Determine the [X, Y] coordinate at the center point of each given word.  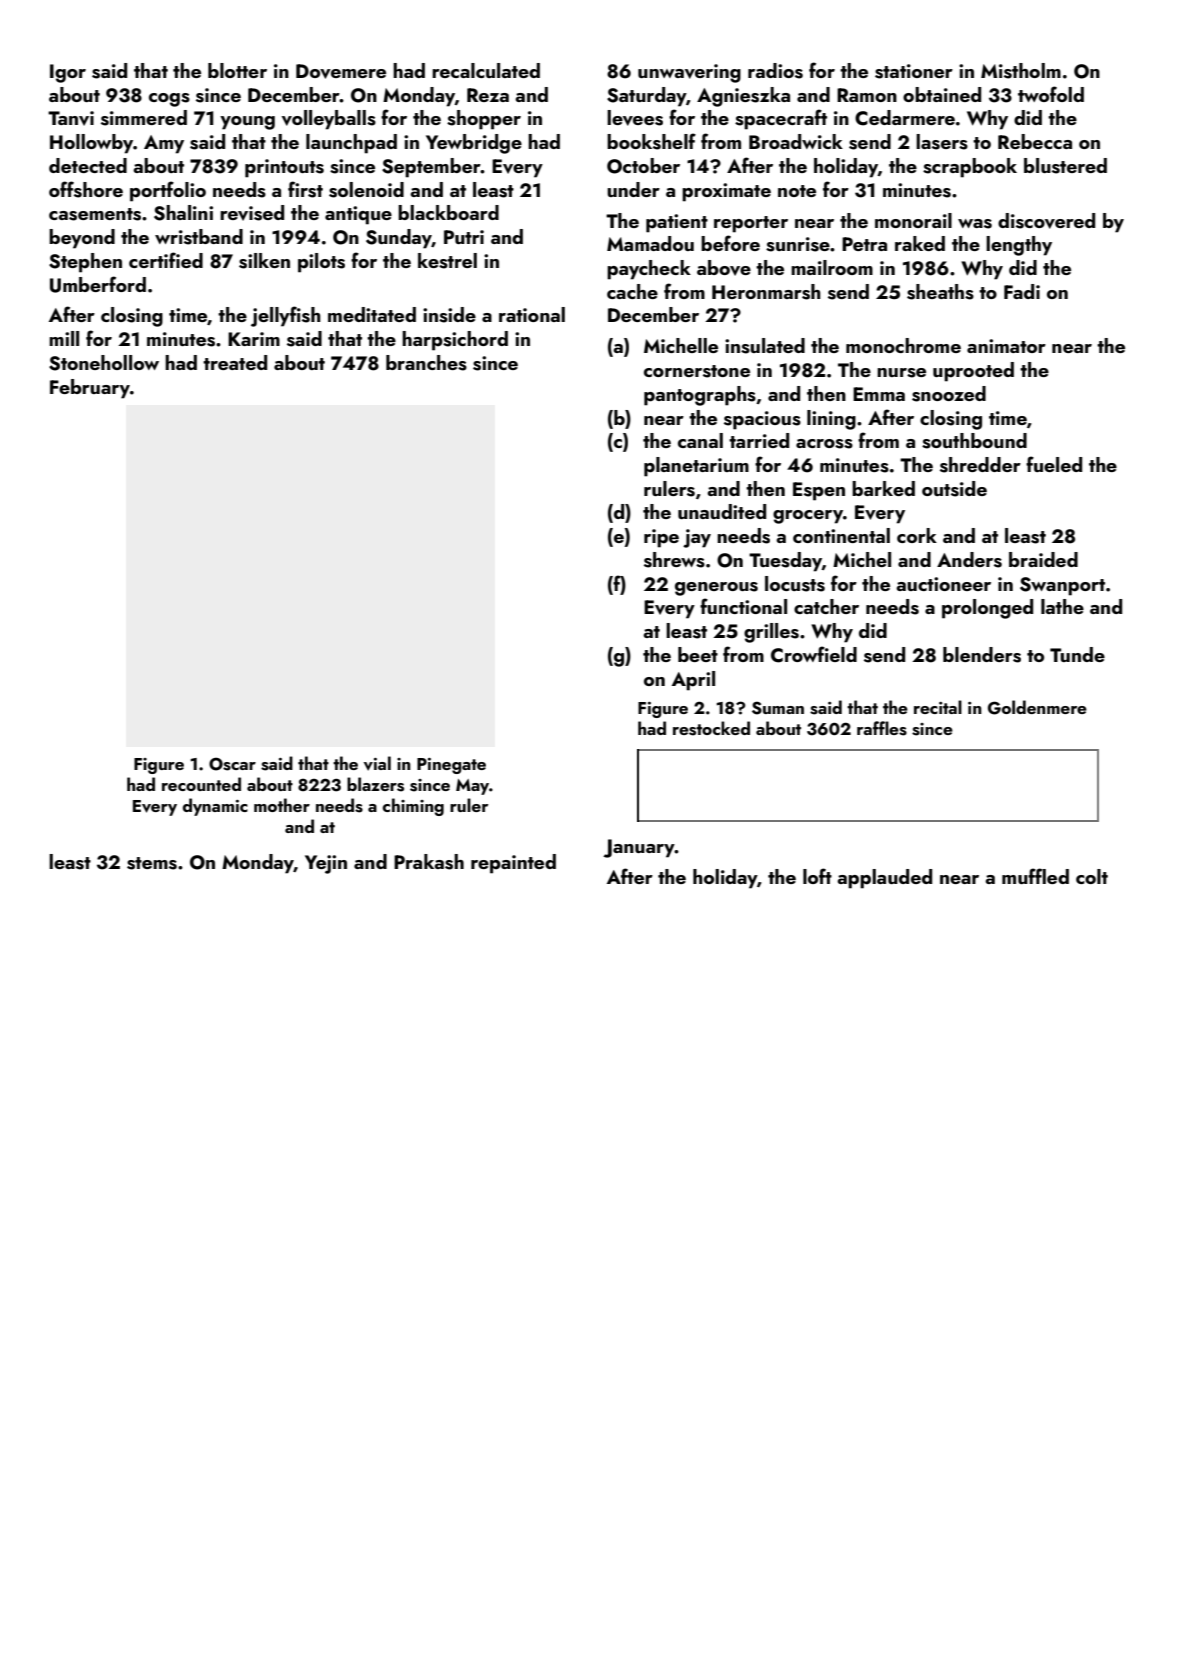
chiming [413, 807]
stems [152, 863]
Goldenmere [1037, 707]
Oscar [232, 764]
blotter [237, 70]
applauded [884, 879]
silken [264, 261]
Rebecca [1035, 141]
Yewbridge [474, 144]
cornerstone [697, 371]
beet [698, 654]
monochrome [903, 345]
